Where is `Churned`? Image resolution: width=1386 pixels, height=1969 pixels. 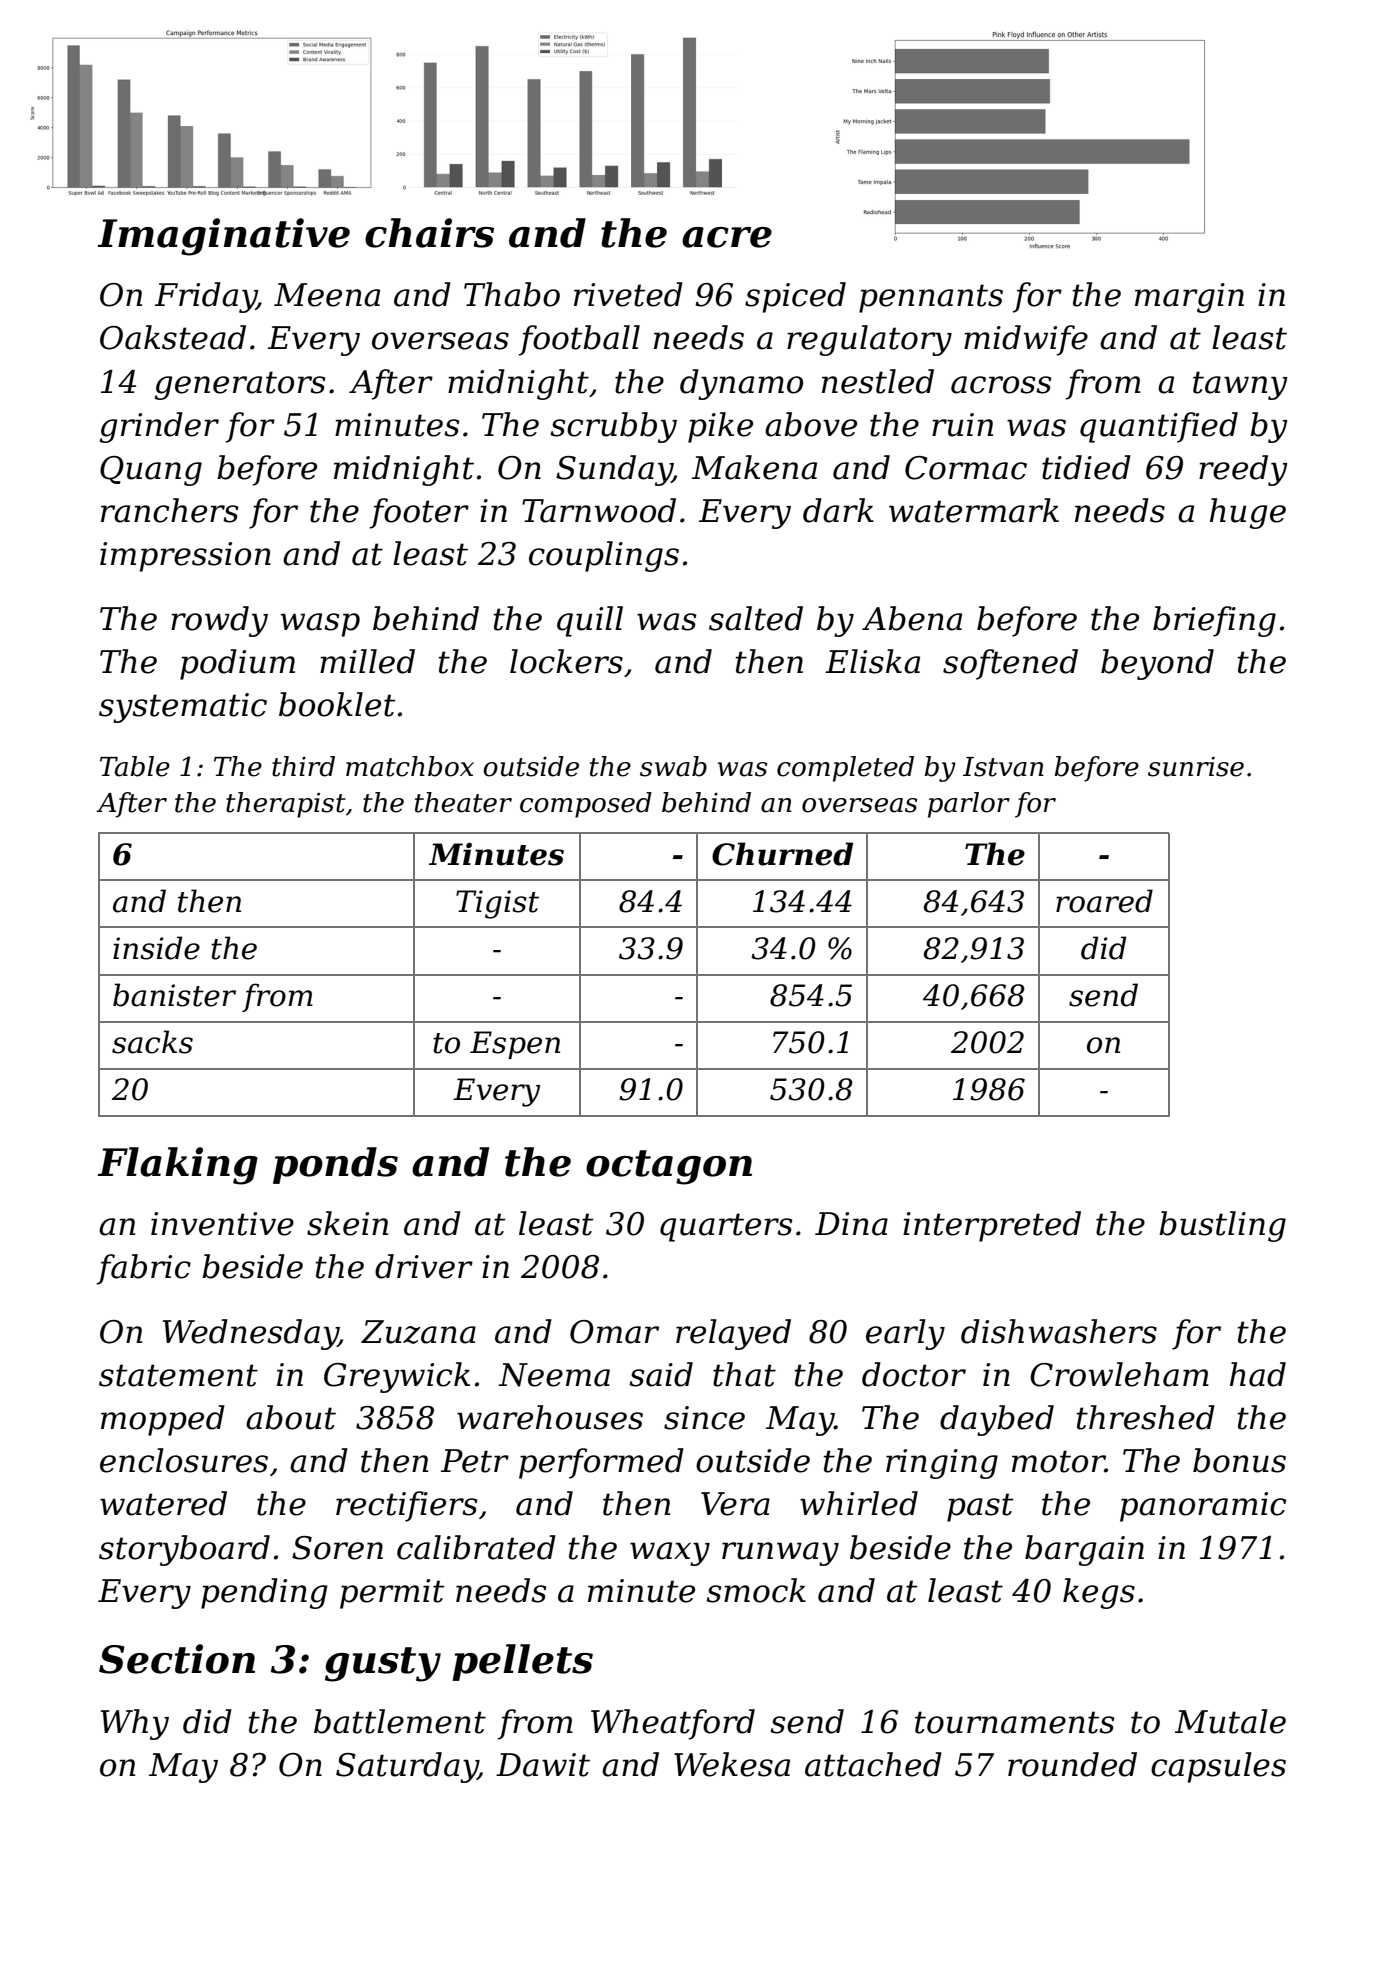 Churned is located at coordinates (782, 854).
